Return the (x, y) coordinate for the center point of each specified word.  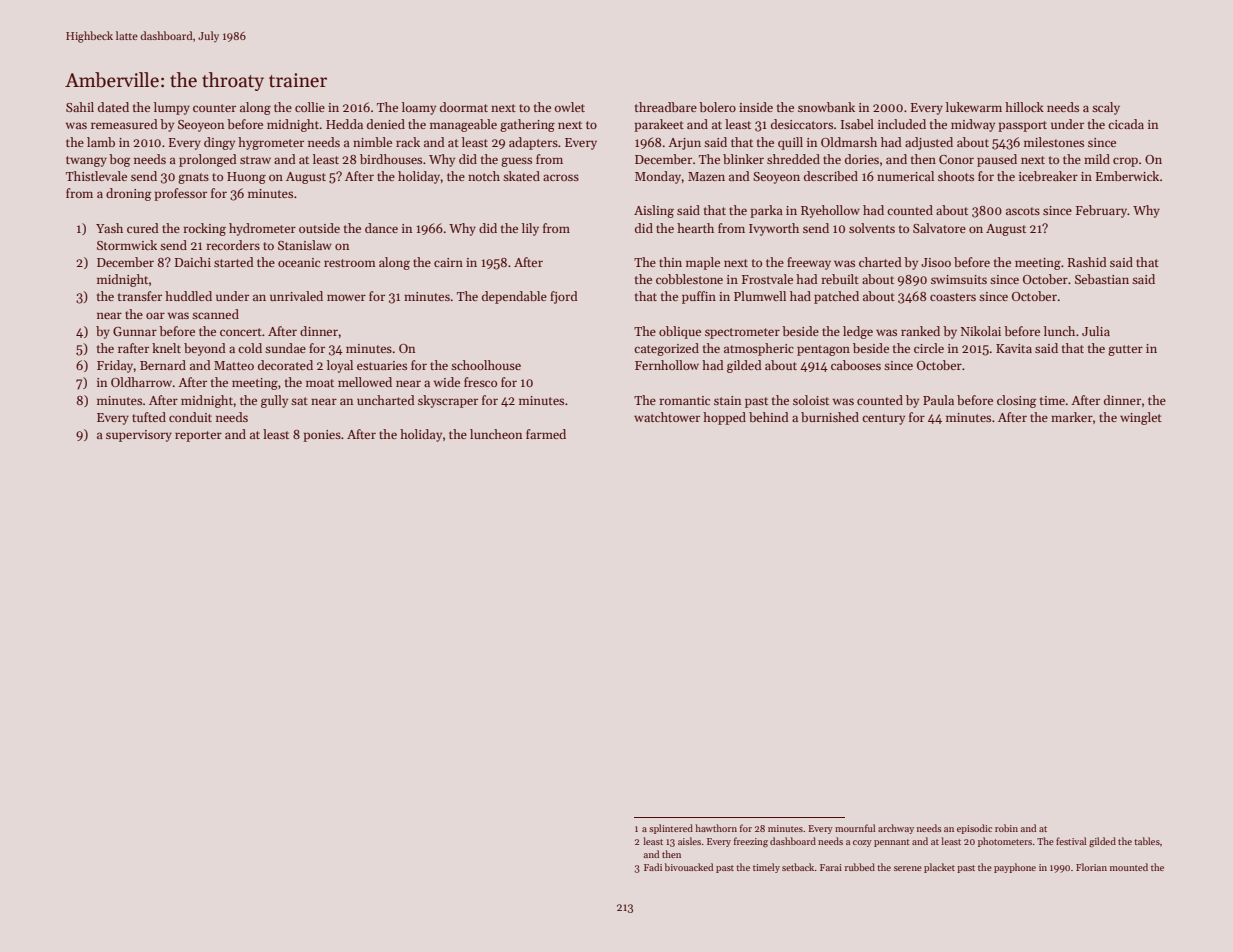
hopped (724, 418)
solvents (872, 228)
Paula (938, 400)
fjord (564, 297)
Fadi (653, 867)
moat (320, 383)
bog (120, 160)
